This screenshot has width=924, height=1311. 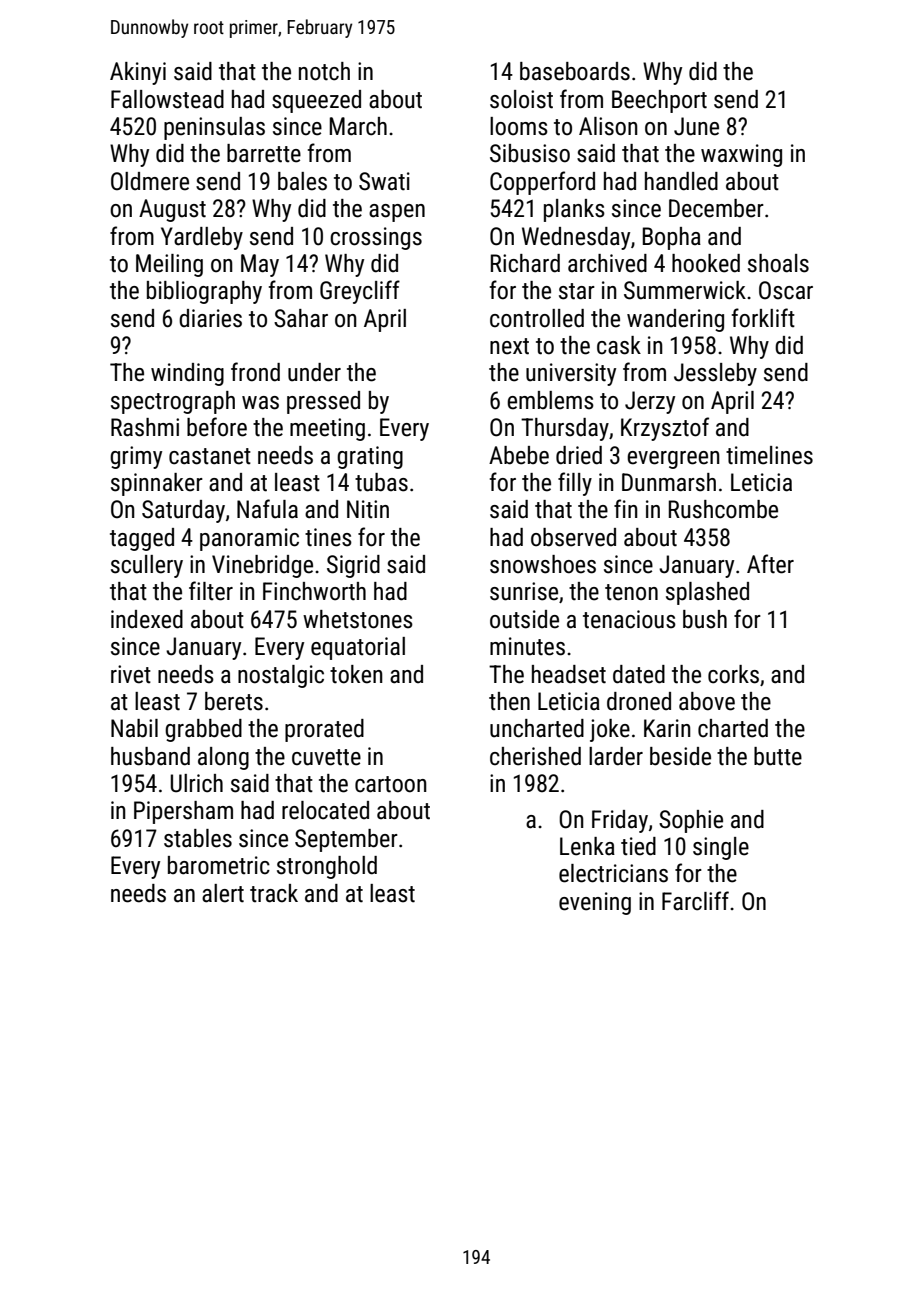 I want to click on equatorial, so click(x=358, y=648).
